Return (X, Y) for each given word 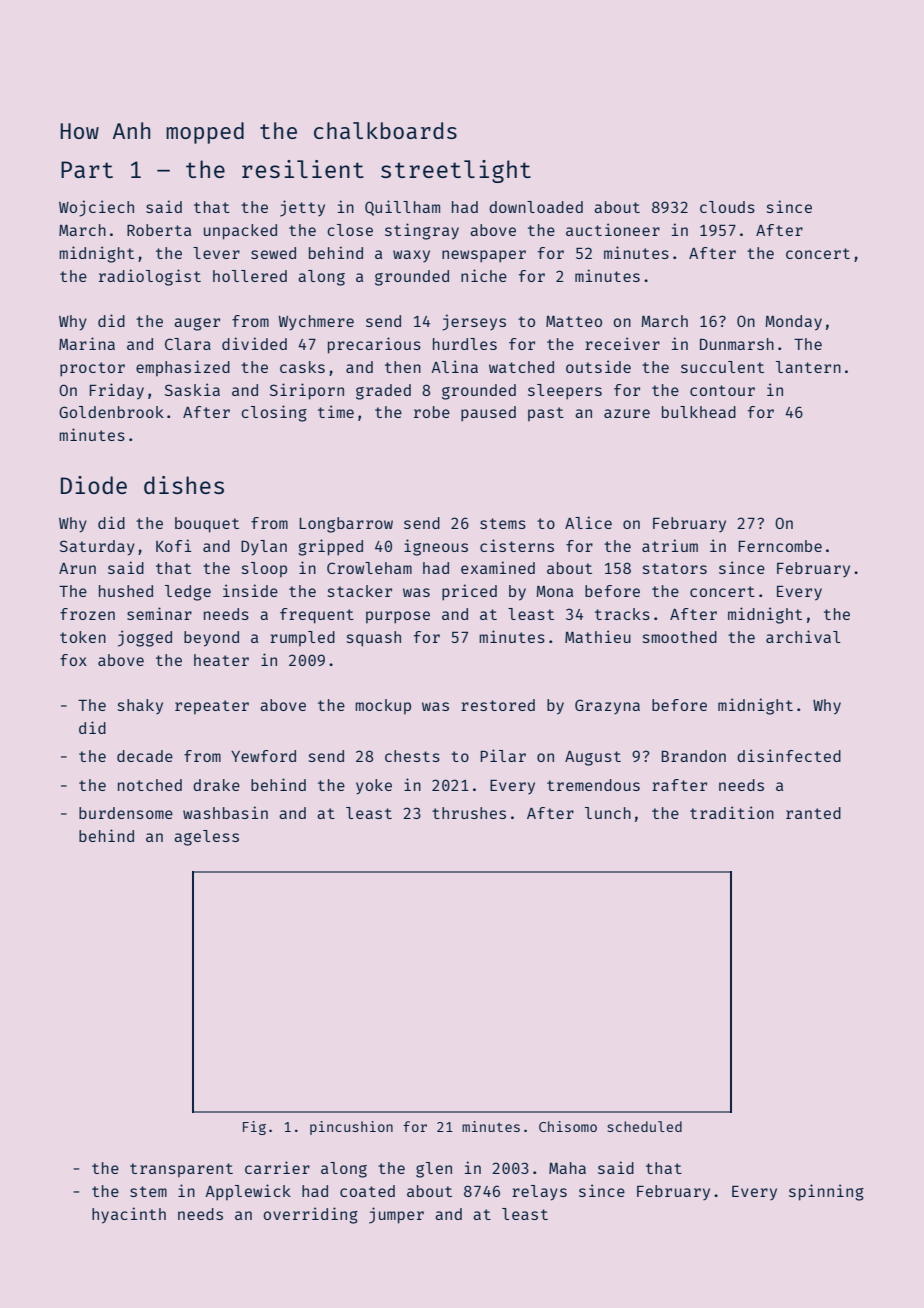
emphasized (183, 368)
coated (367, 1191)
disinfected (789, 755)
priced (469, 592)
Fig (254, 1128)
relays (539, 1193)
